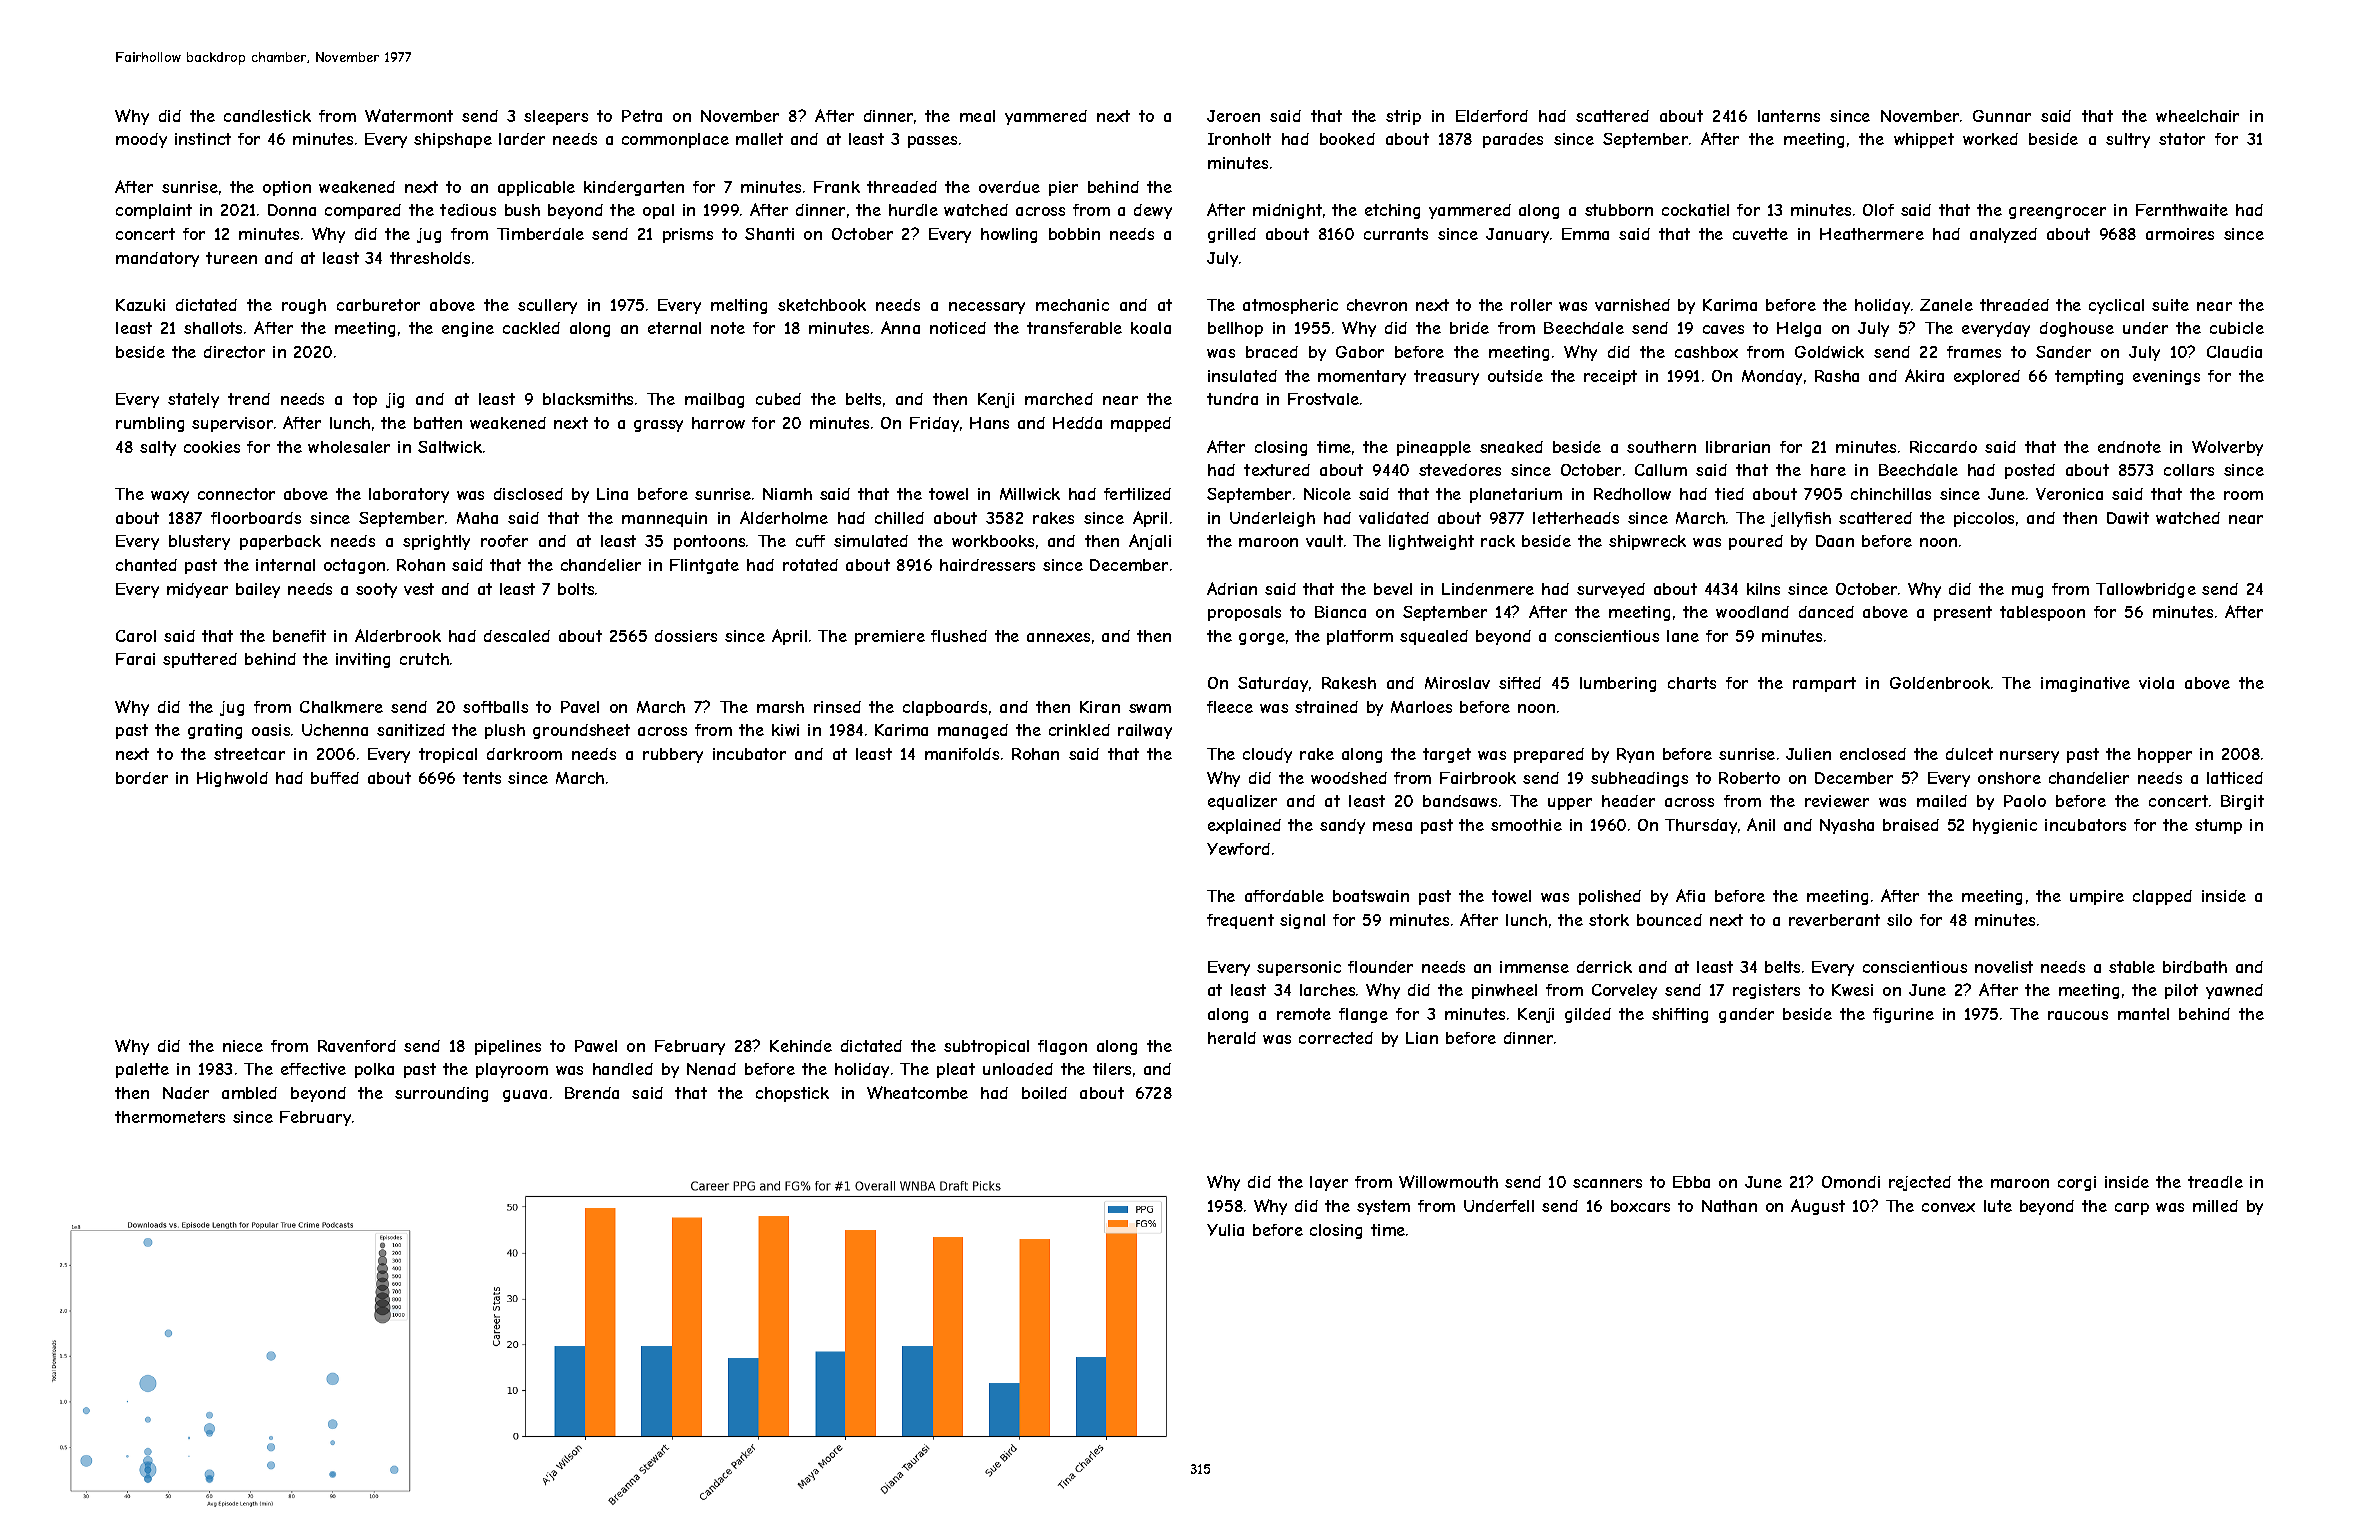  I want to click on mannequin, so click(664, 519).
